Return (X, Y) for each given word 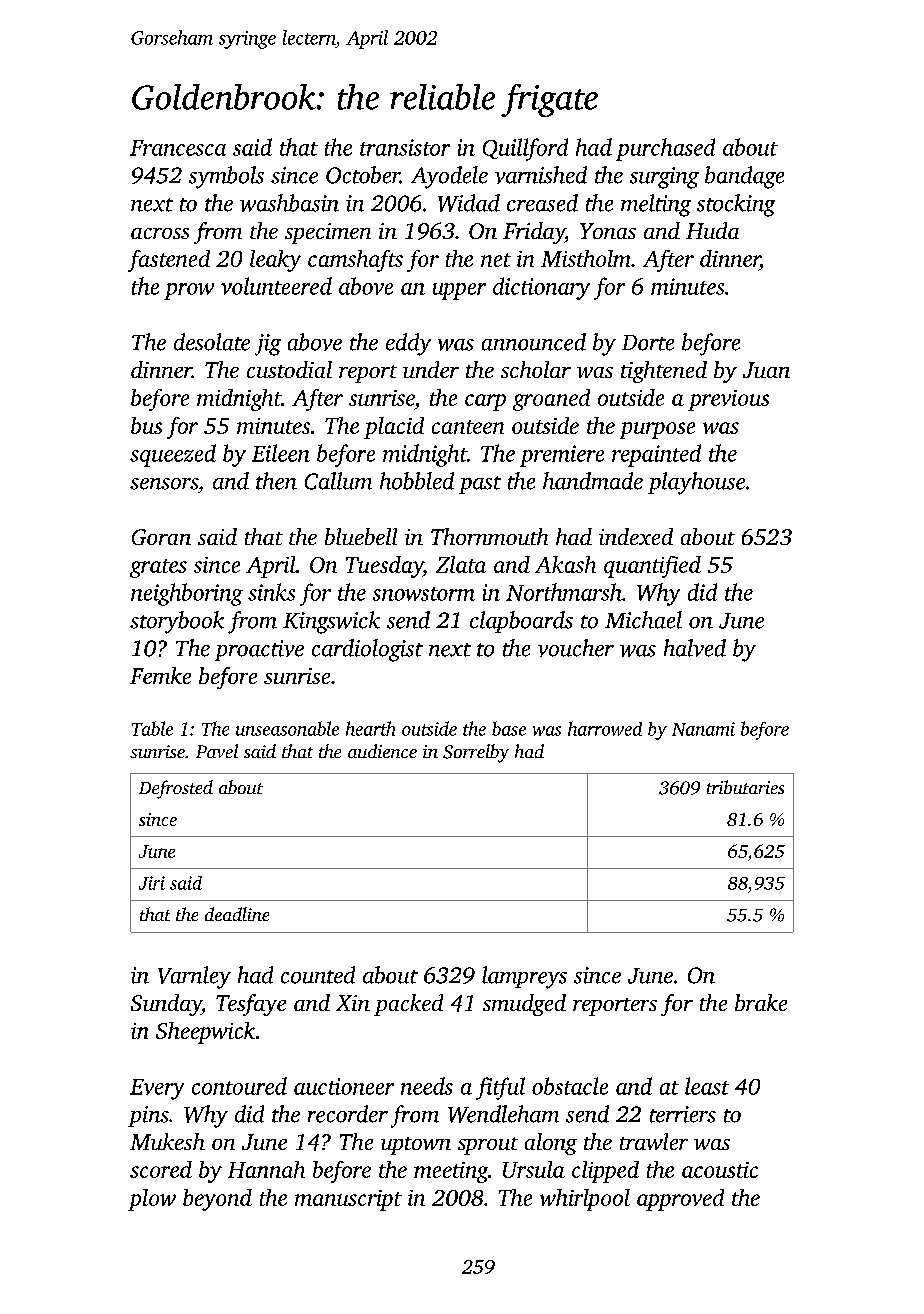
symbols (226, 177)
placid (394, 428)
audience (382, 751)
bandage (744, 177)
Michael (643, 620)
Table (152, 728)
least (707, 1086)
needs (427, 1086)
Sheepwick (205, 1033)
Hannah (266, 1169)
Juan (766, 370)
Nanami (703, 729)
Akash (565, 564)
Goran (161, 537)
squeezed (173, 455)
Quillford (525, 149)
